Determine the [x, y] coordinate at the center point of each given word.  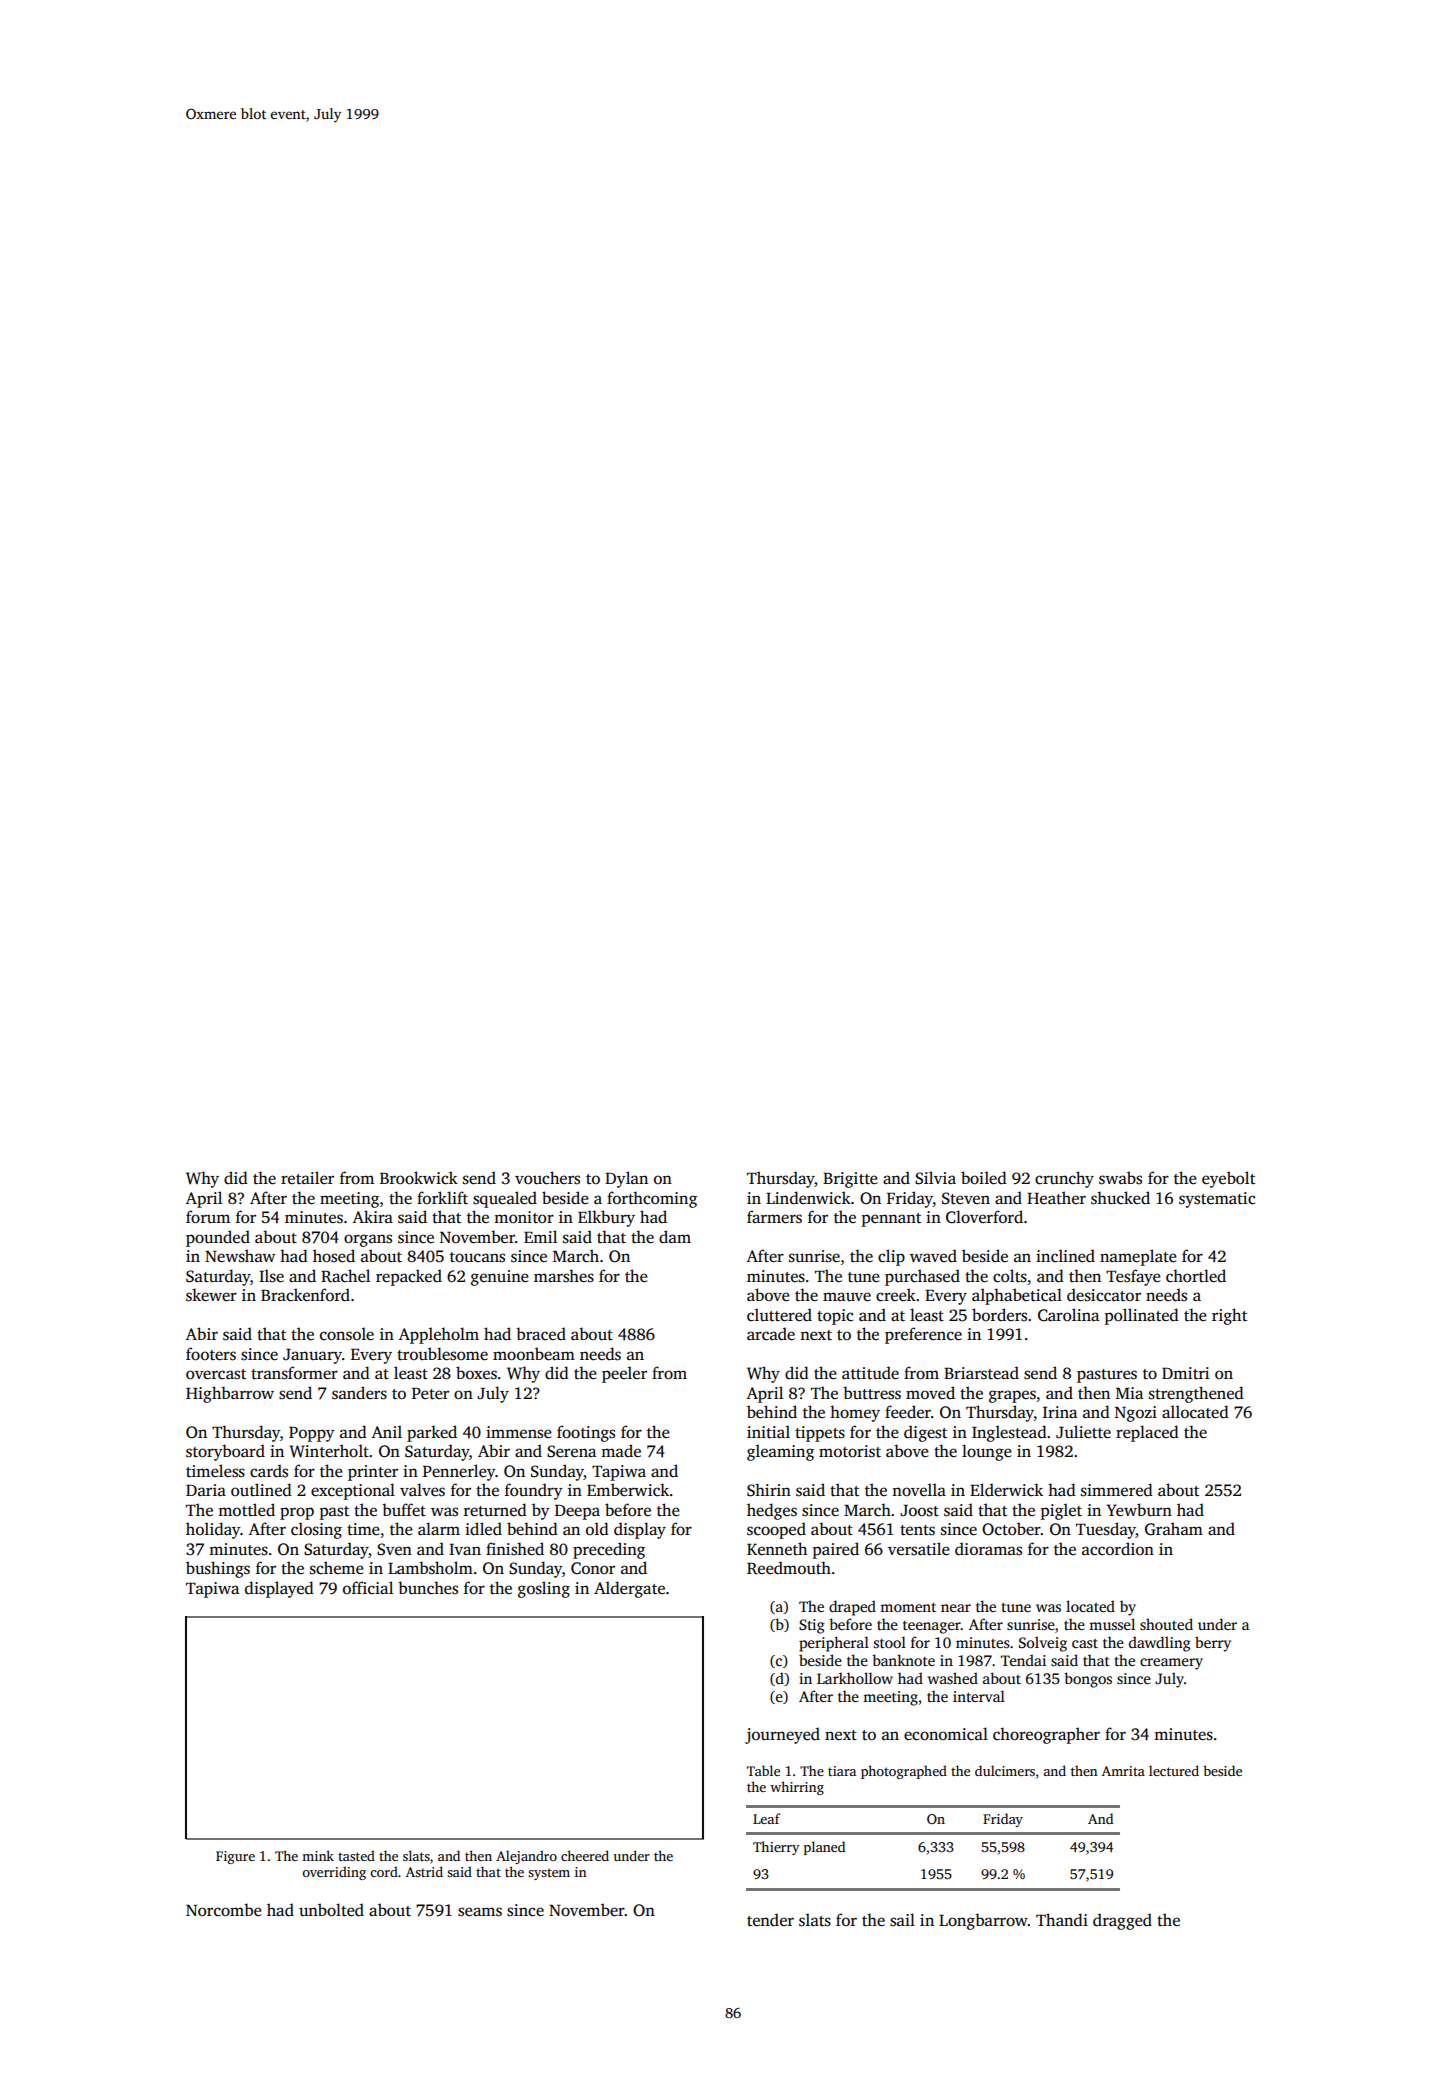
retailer [307, 1178]
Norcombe [224, 1910]
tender [770, 1920]
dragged [1122, 1921]
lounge [987, 1452]
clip [891, 1257]
